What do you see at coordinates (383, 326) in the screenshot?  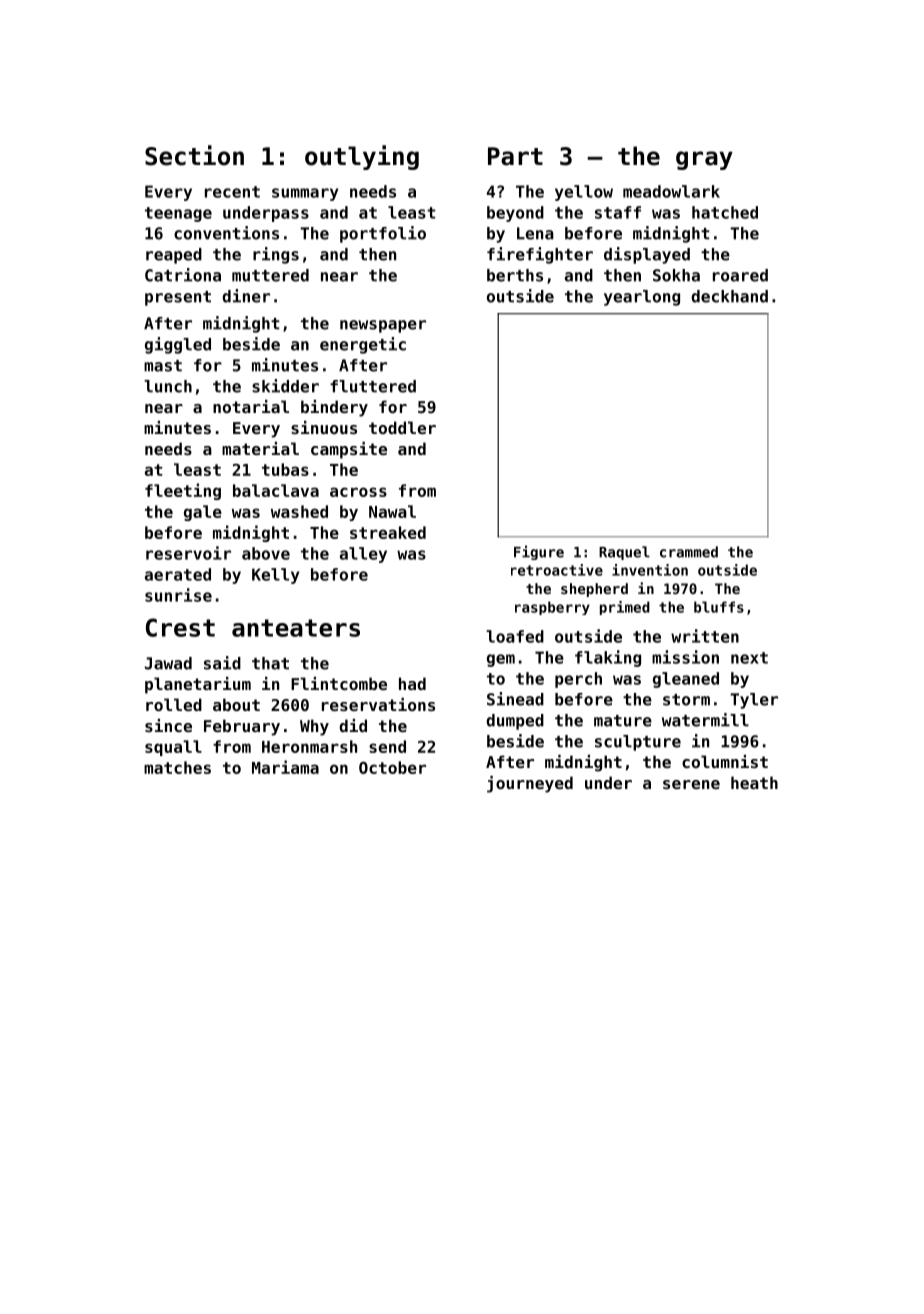 I see `newspaper` at bounding box center [383, 326].
